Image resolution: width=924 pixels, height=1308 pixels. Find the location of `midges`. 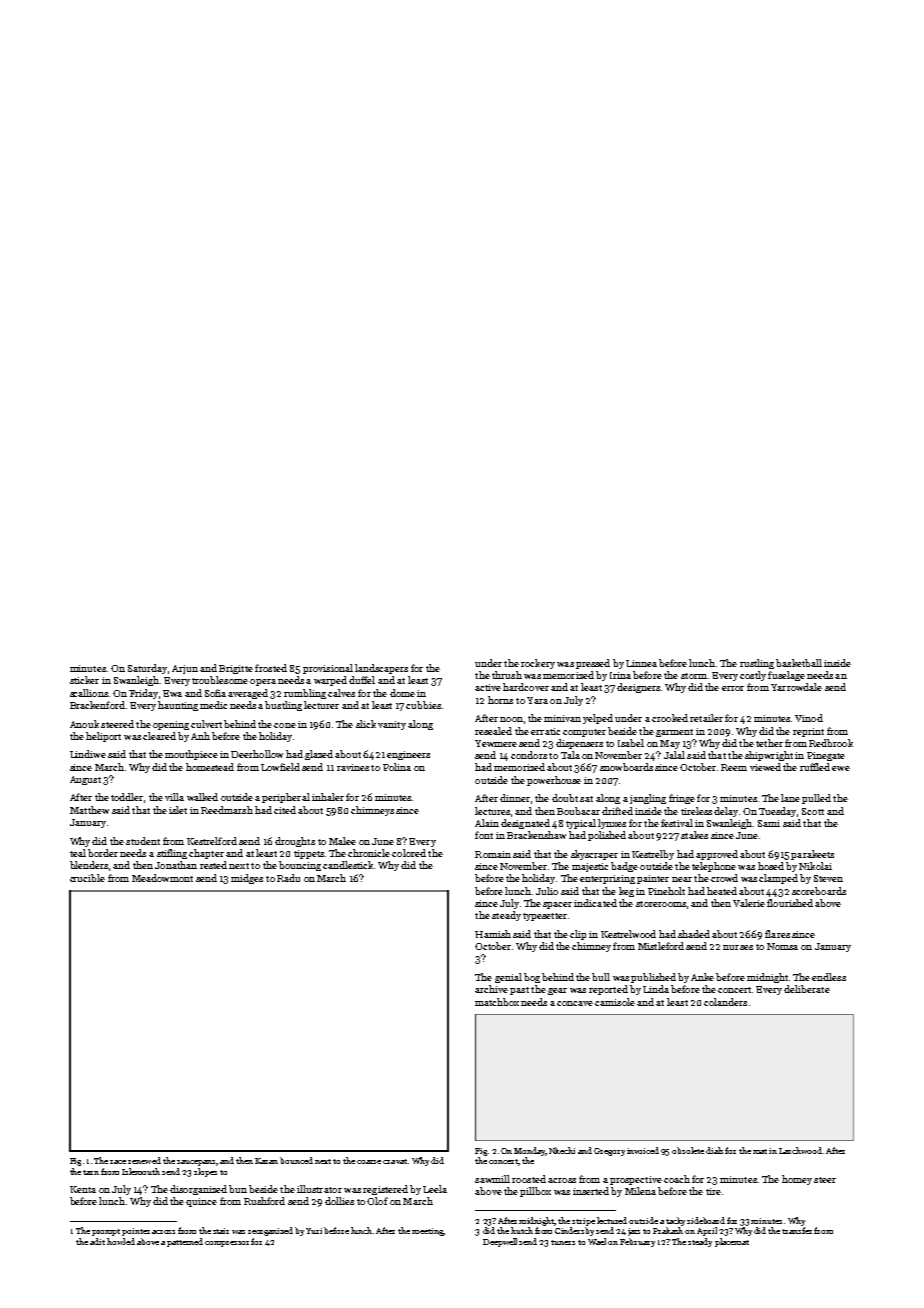

midges is located at coordinates (247, 879).
